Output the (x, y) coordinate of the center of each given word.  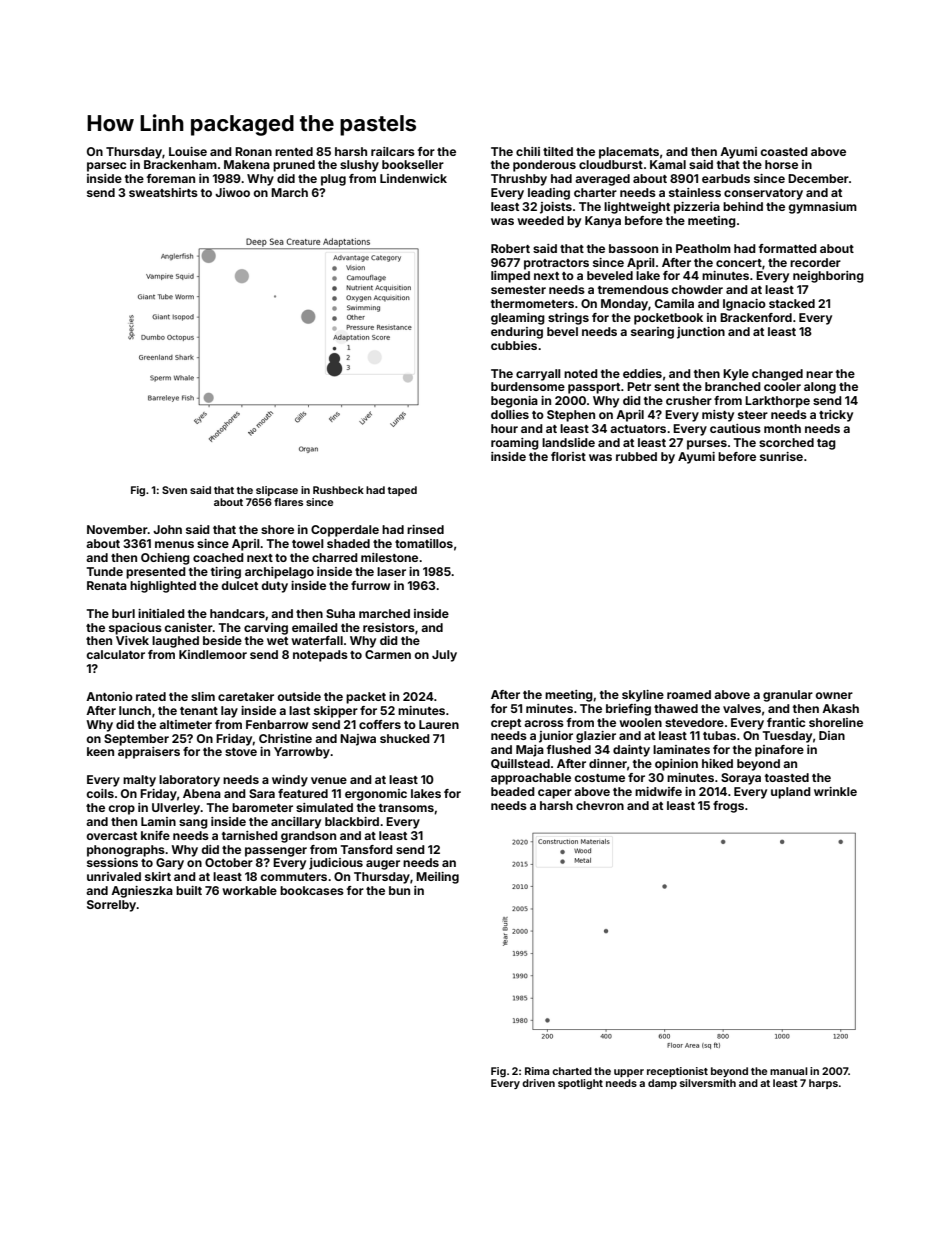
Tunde (105, 571)
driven (538, 1083)
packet (366, 698)
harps (823, 1084)
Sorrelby (112, 906)
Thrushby (519, 180)
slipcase (277, 491)
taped (402, 491)
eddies (642, 373)
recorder (815, 262)
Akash (840, 708)
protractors (556, 264)
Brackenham (180, 164)
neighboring (828, 277)
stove (241, 752)
